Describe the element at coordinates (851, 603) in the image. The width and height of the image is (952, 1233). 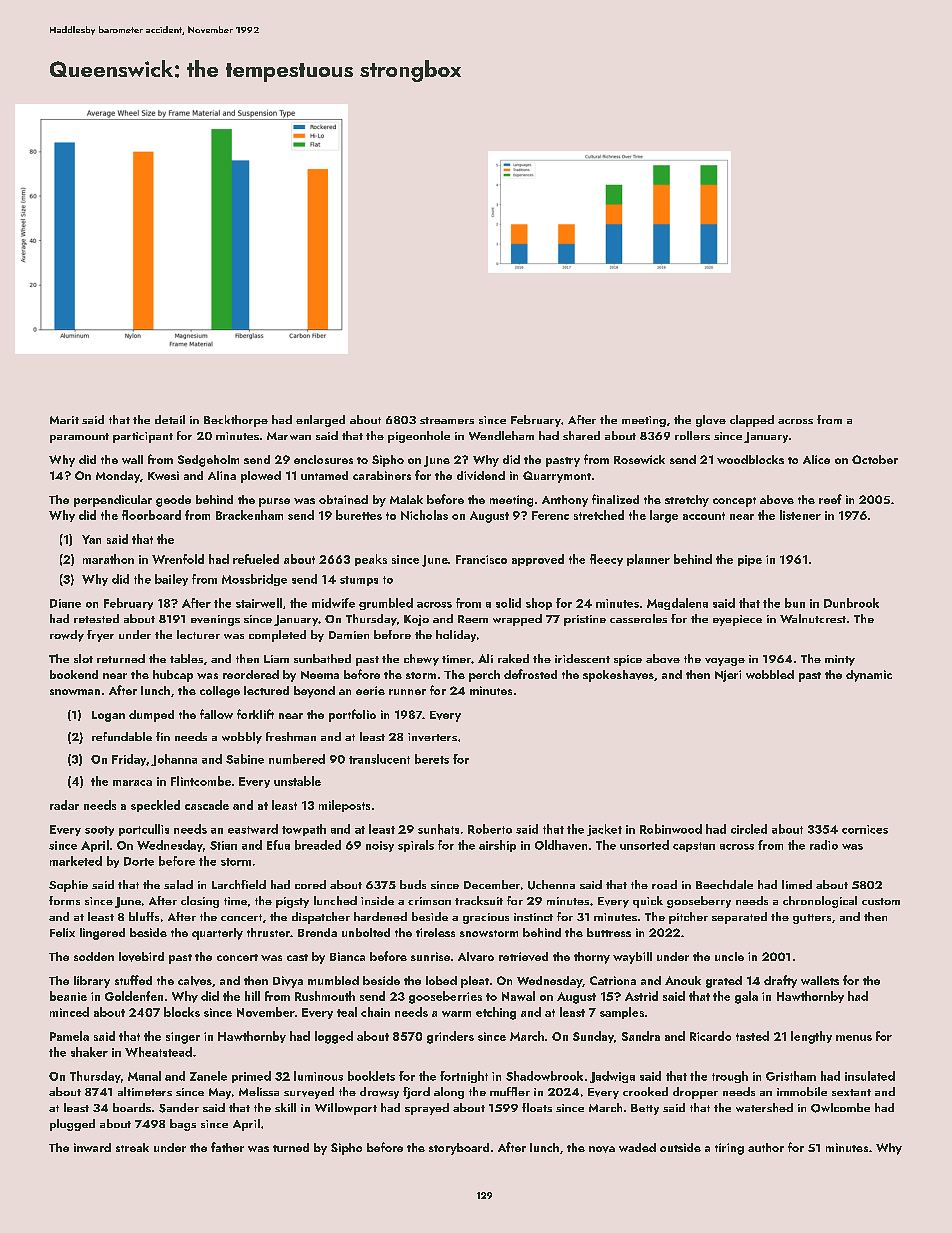
I see `Dunbrook` at that location.
